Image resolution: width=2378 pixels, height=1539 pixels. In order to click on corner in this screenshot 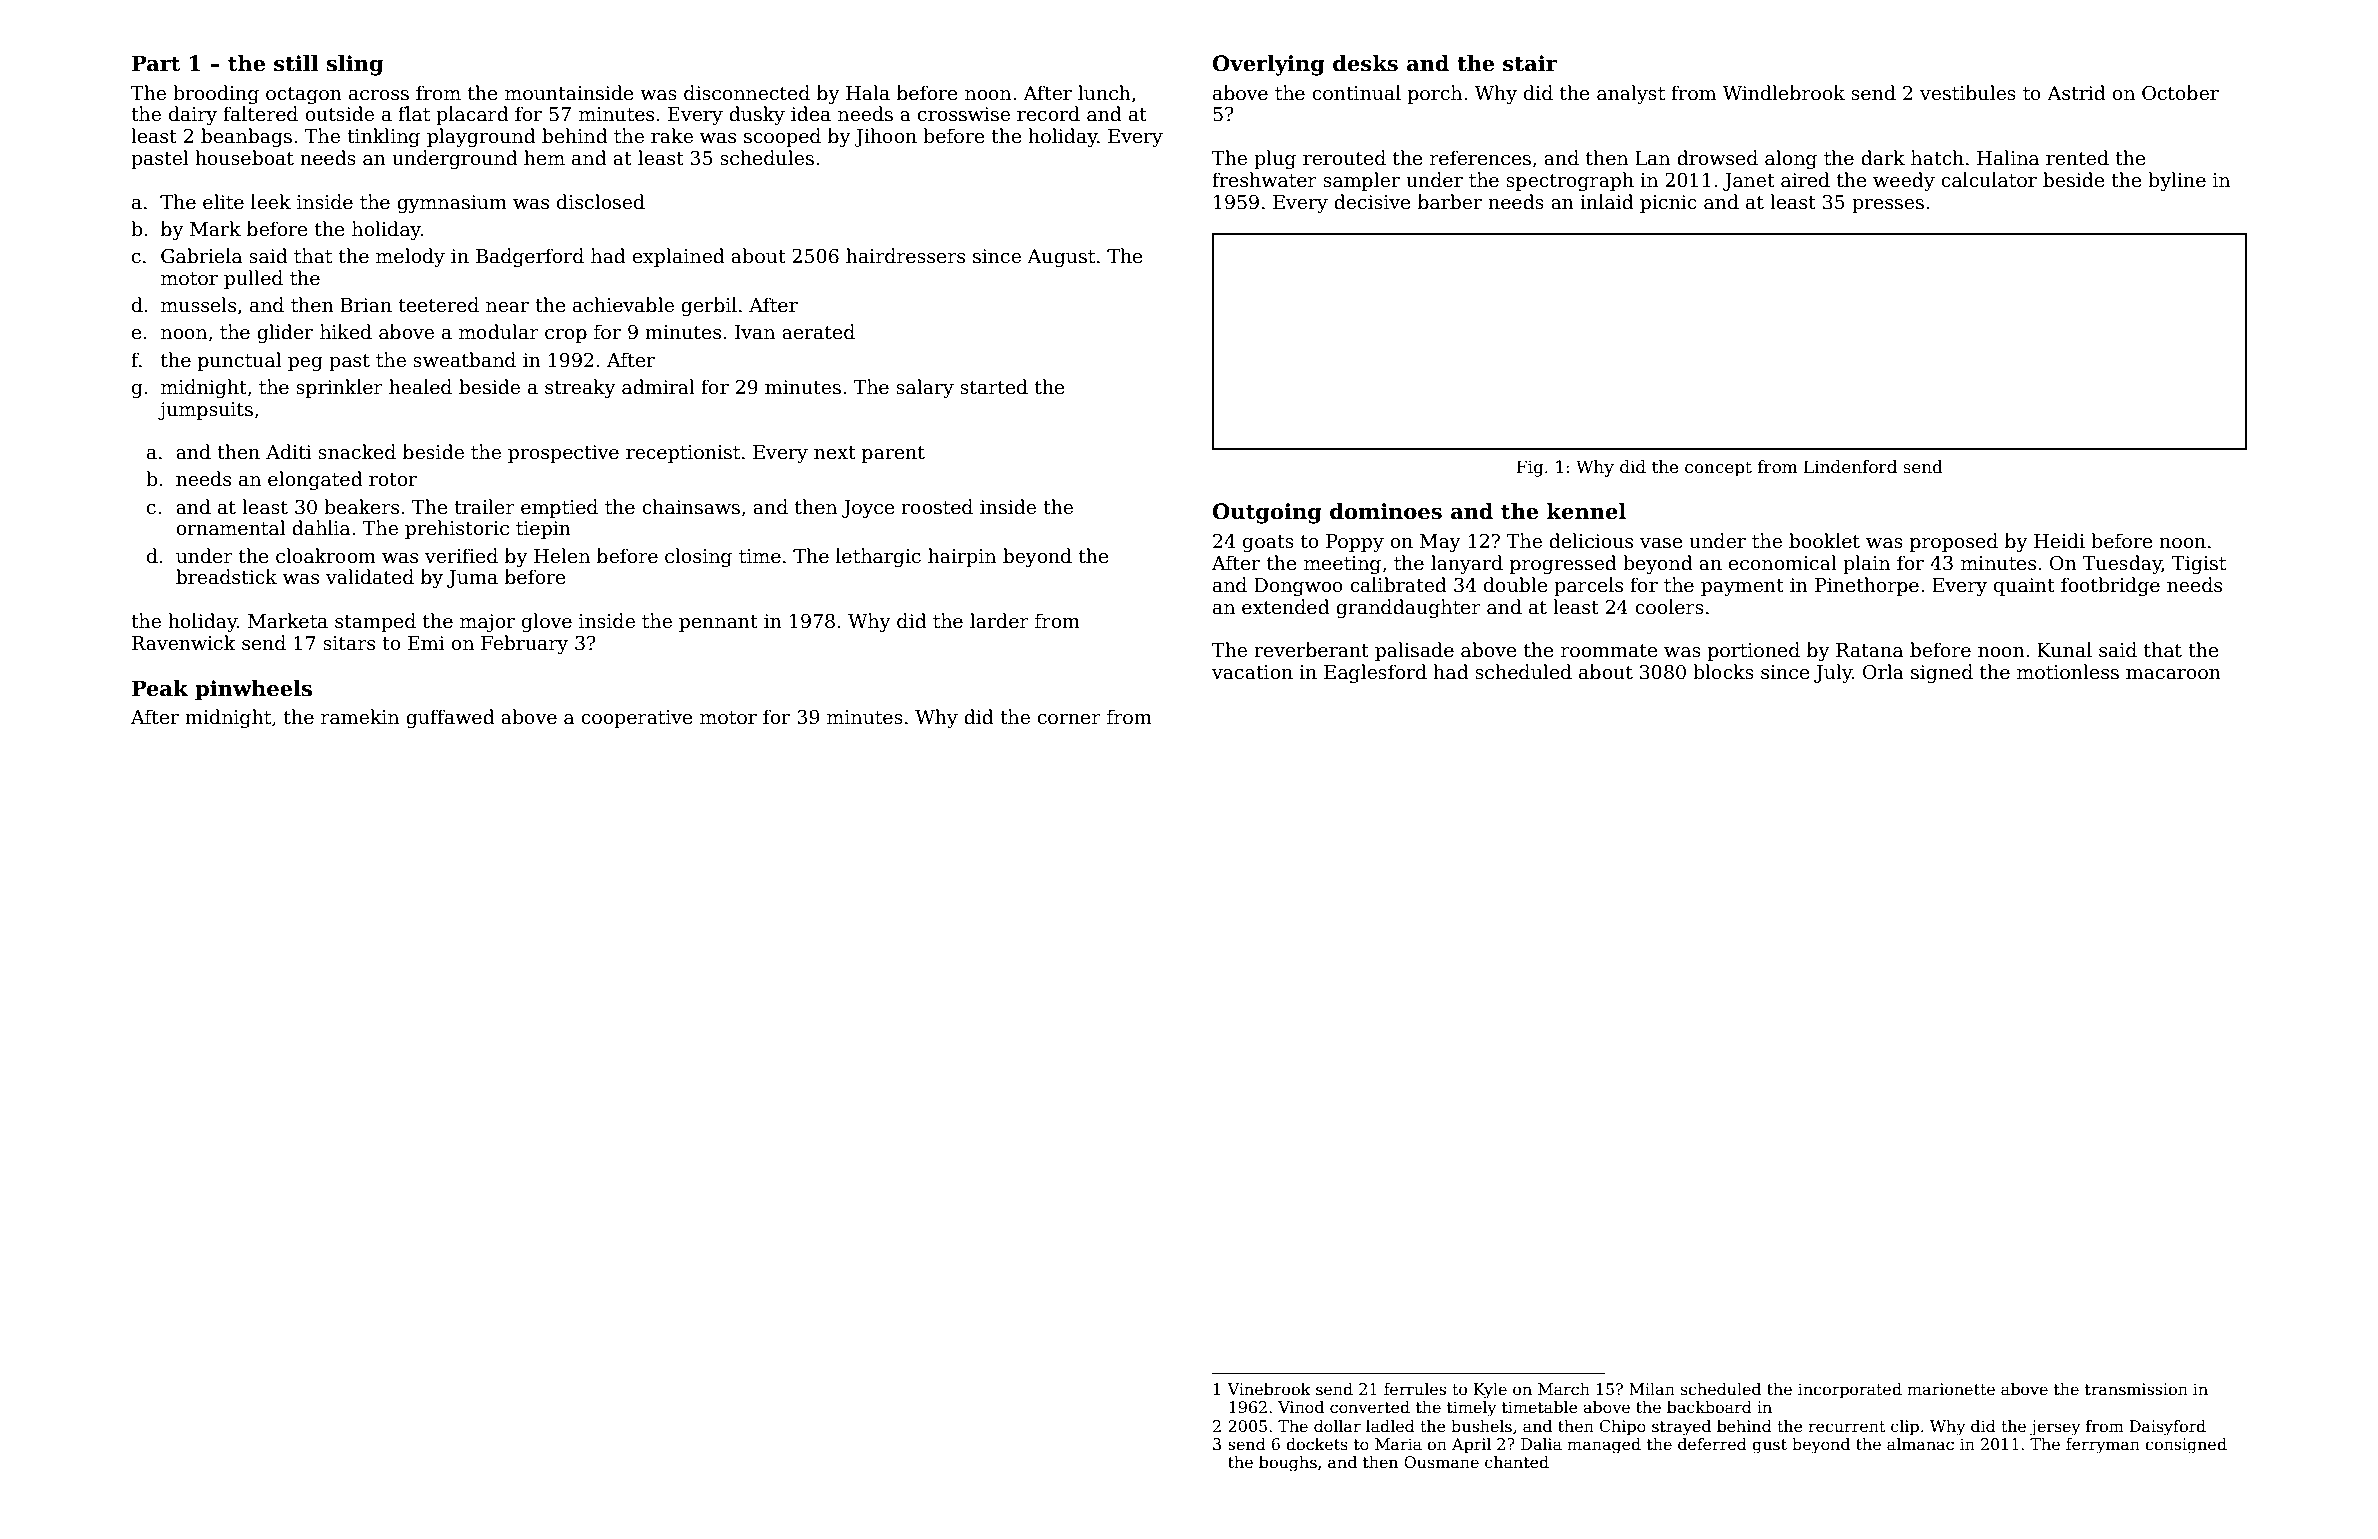, I will do `click(1069, 719)`.
